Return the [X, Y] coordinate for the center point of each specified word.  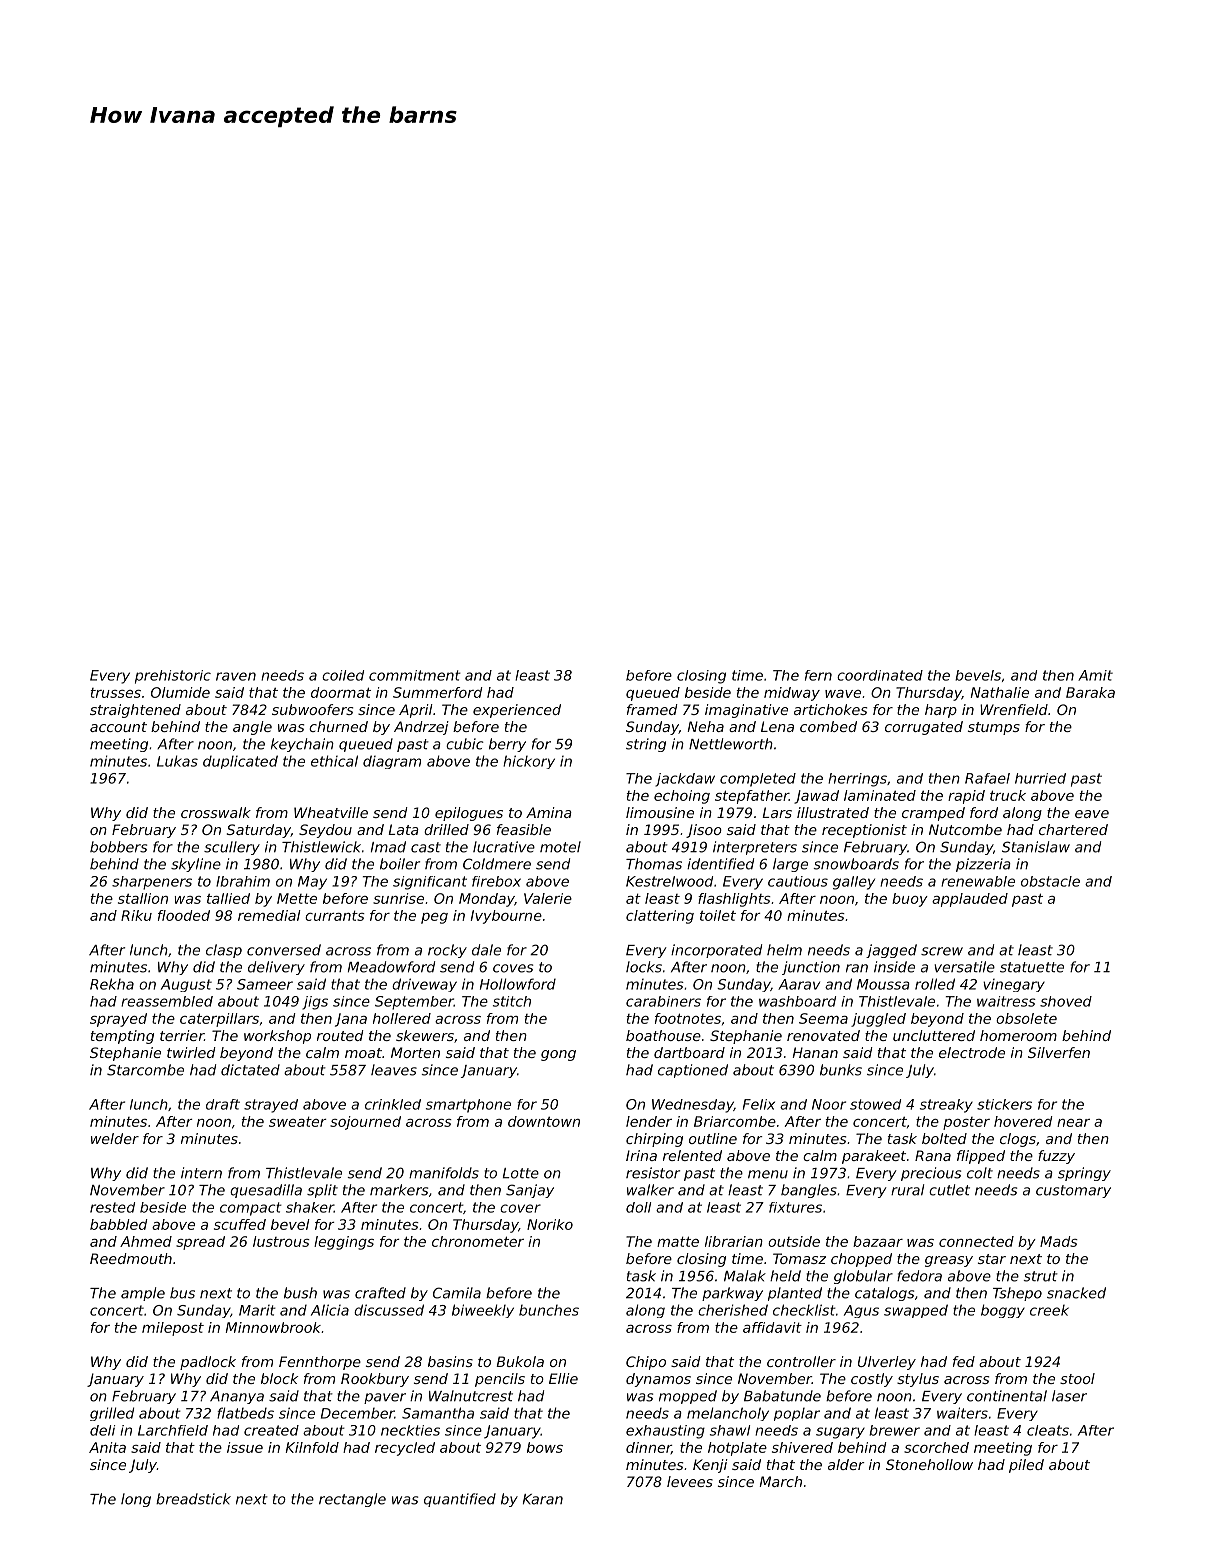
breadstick [193, 1499]
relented [692, 1155]
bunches [549, 1310]
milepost [173, 1329]
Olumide [180, 692]
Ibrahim [243, 881]
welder [115, 1138]
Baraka [1090, 692]
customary [1073, 1191]
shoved [1066, 1001]
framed [652, 709]
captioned [693, 1071]
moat [363, 1053]
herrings [857, 780]
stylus [918, 1380]
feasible [524, 829]
